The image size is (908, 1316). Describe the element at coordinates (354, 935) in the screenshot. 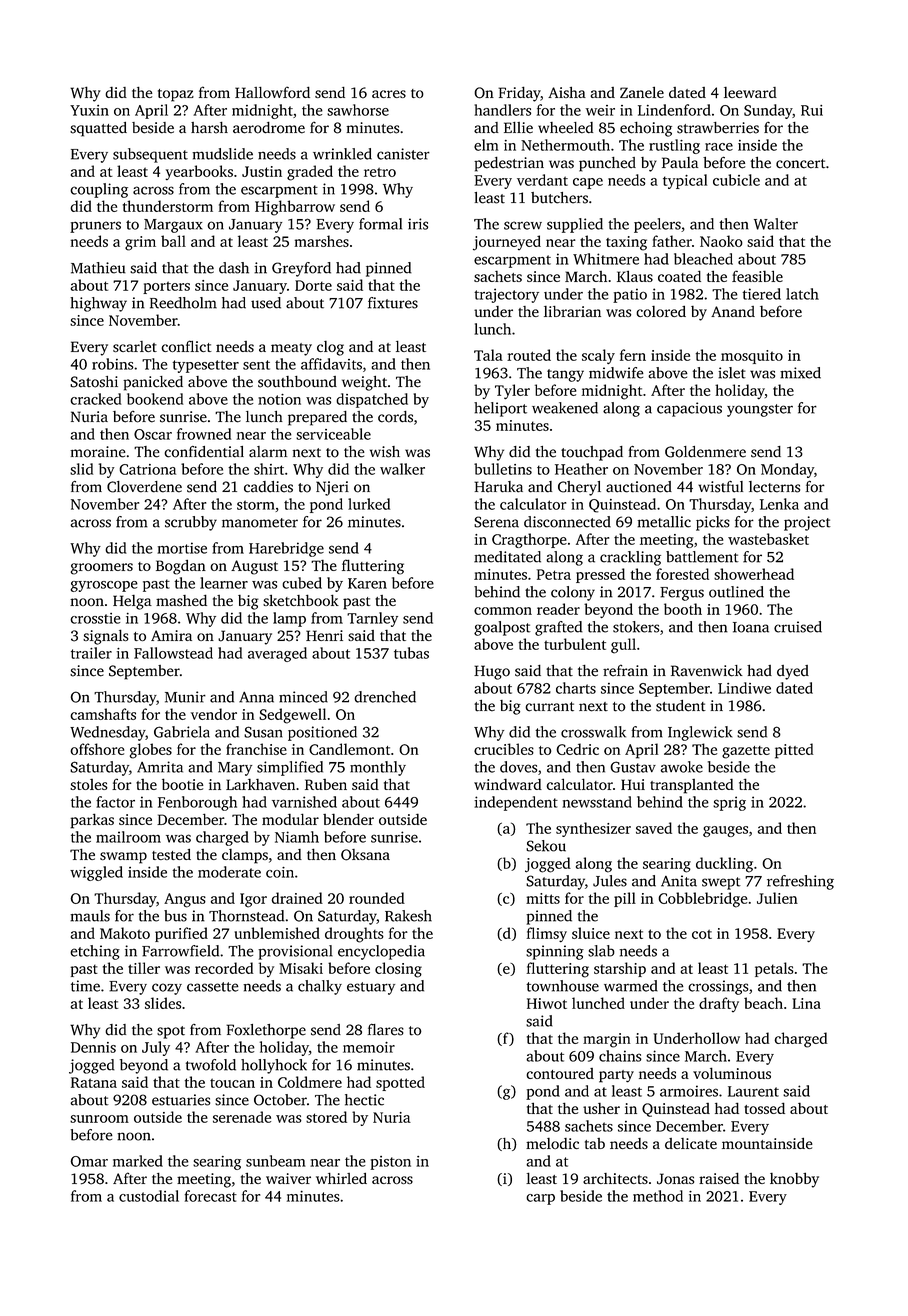

I see `droughts` at that location.
